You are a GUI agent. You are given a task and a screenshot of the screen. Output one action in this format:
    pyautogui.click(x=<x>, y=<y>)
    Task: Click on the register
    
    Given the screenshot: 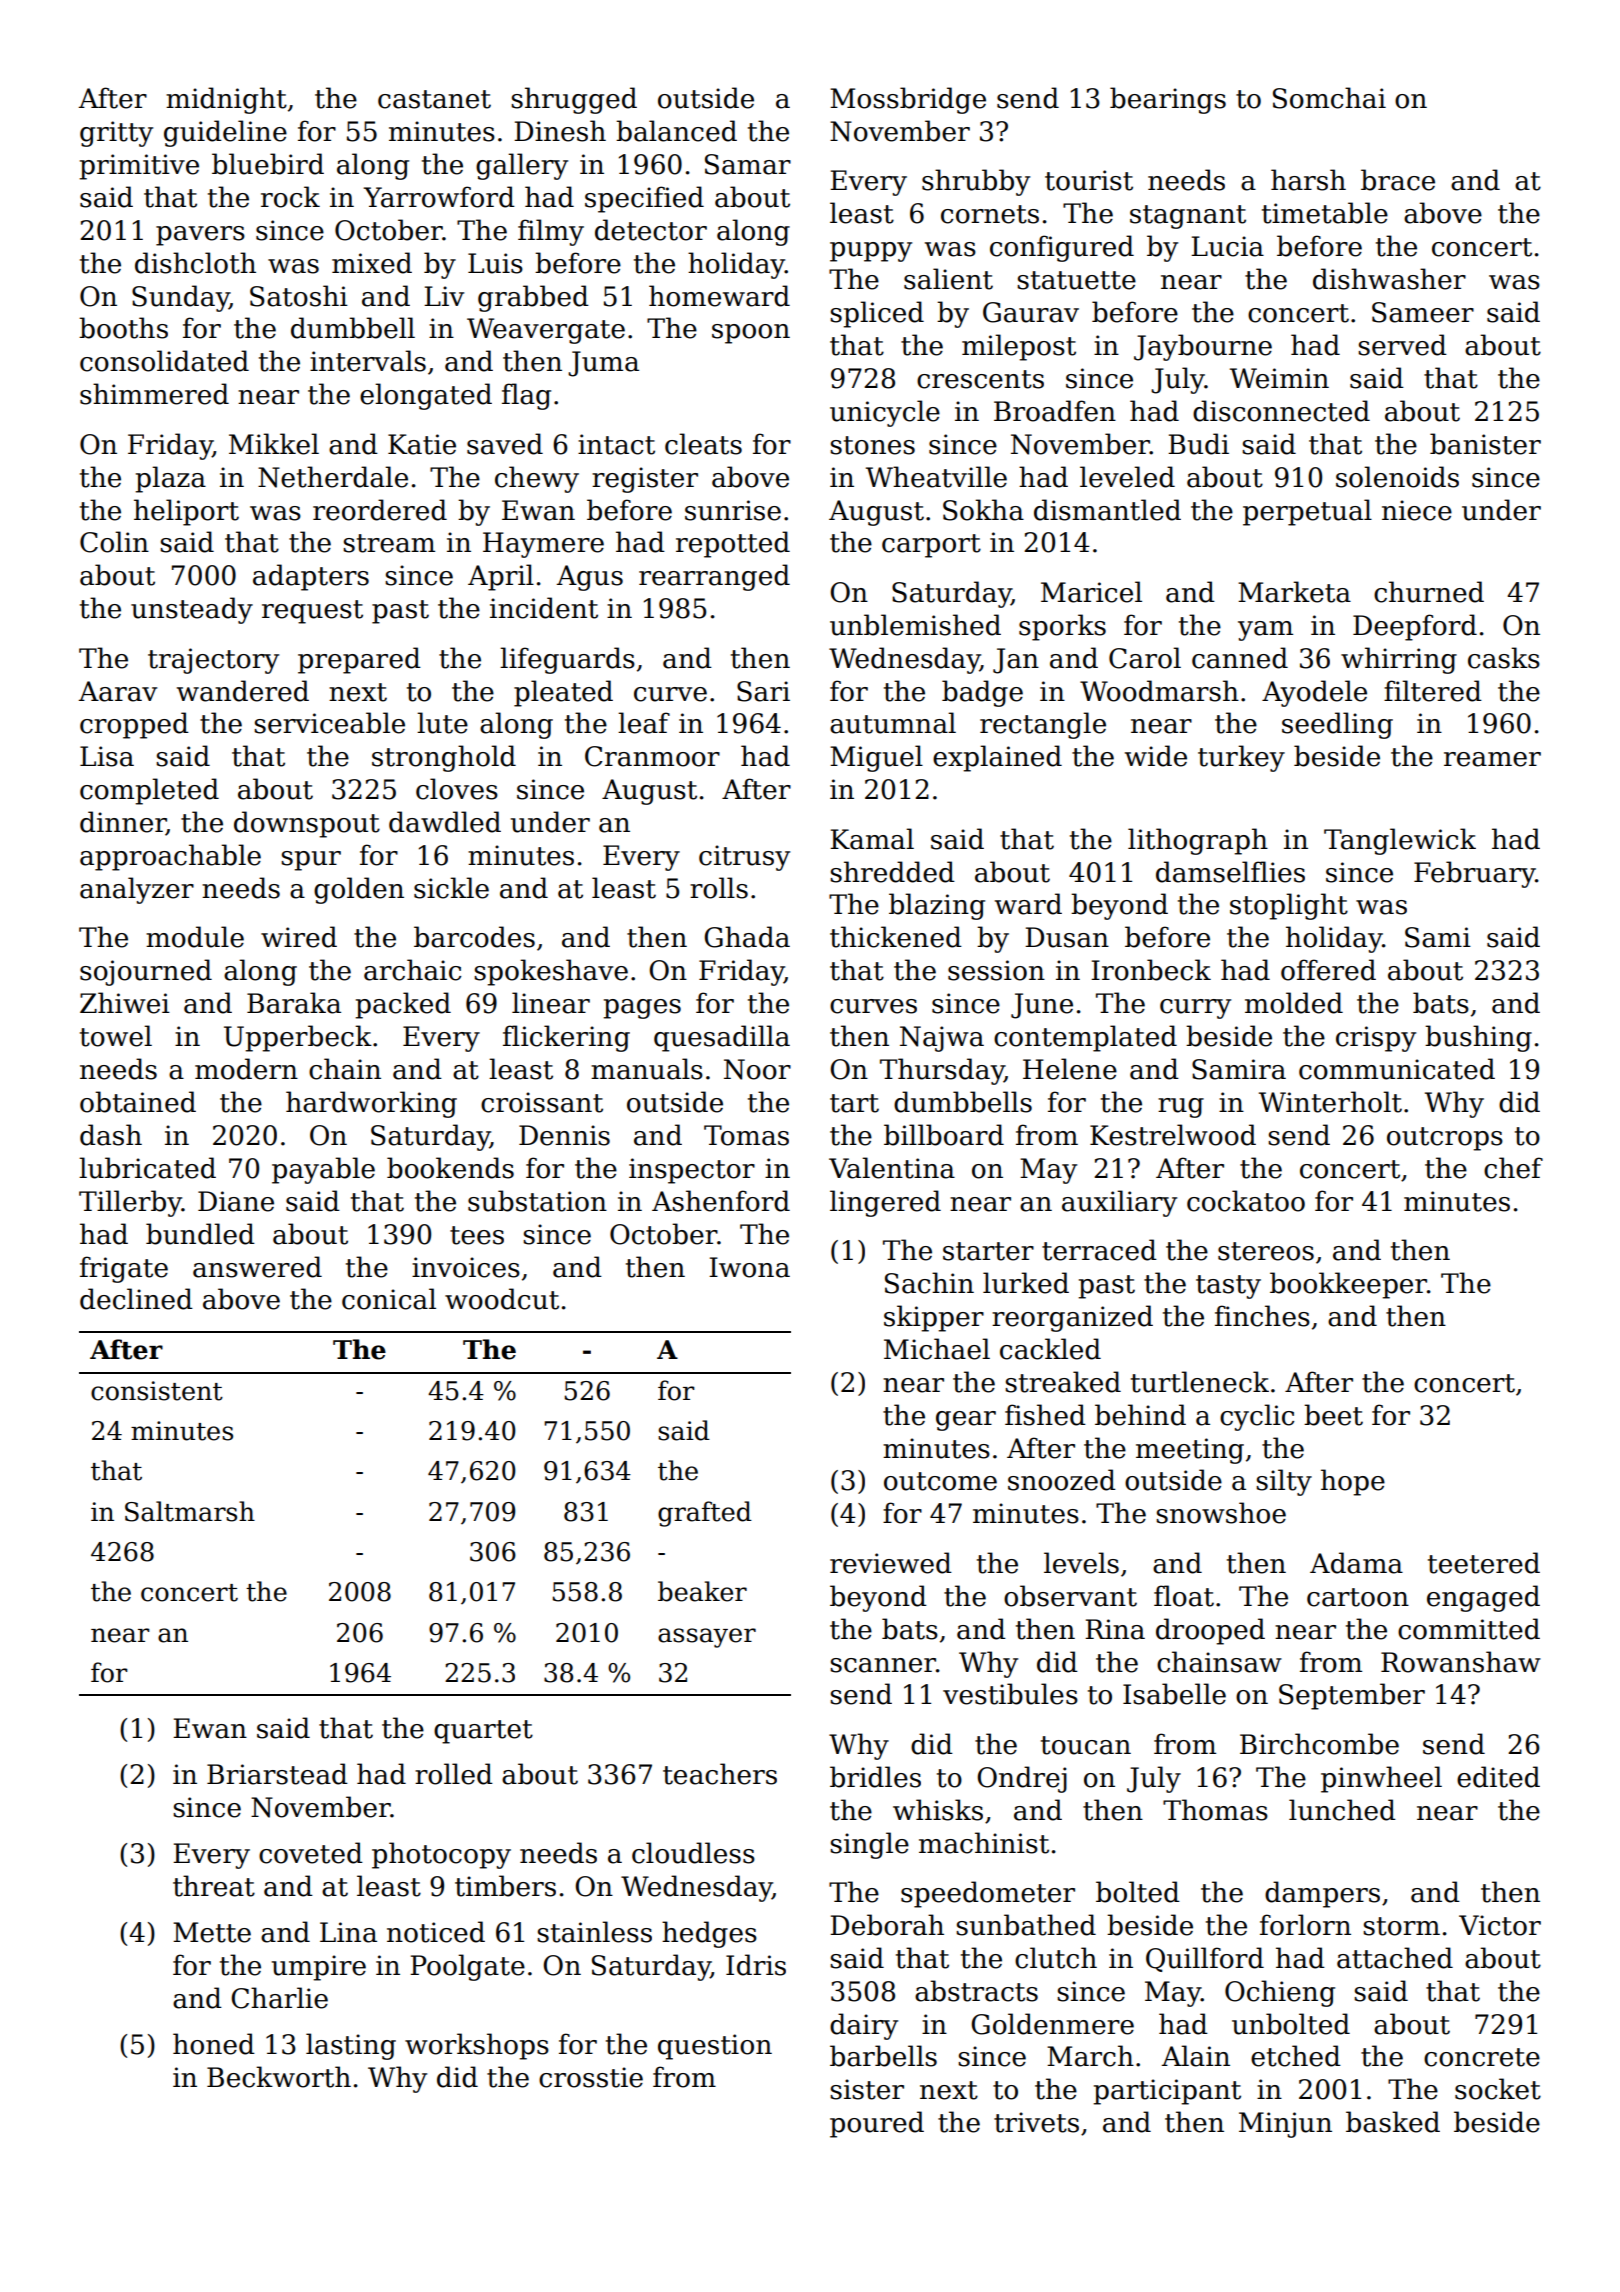 What is the action you would take?
    pyautogui.click(x=645, y=480)
